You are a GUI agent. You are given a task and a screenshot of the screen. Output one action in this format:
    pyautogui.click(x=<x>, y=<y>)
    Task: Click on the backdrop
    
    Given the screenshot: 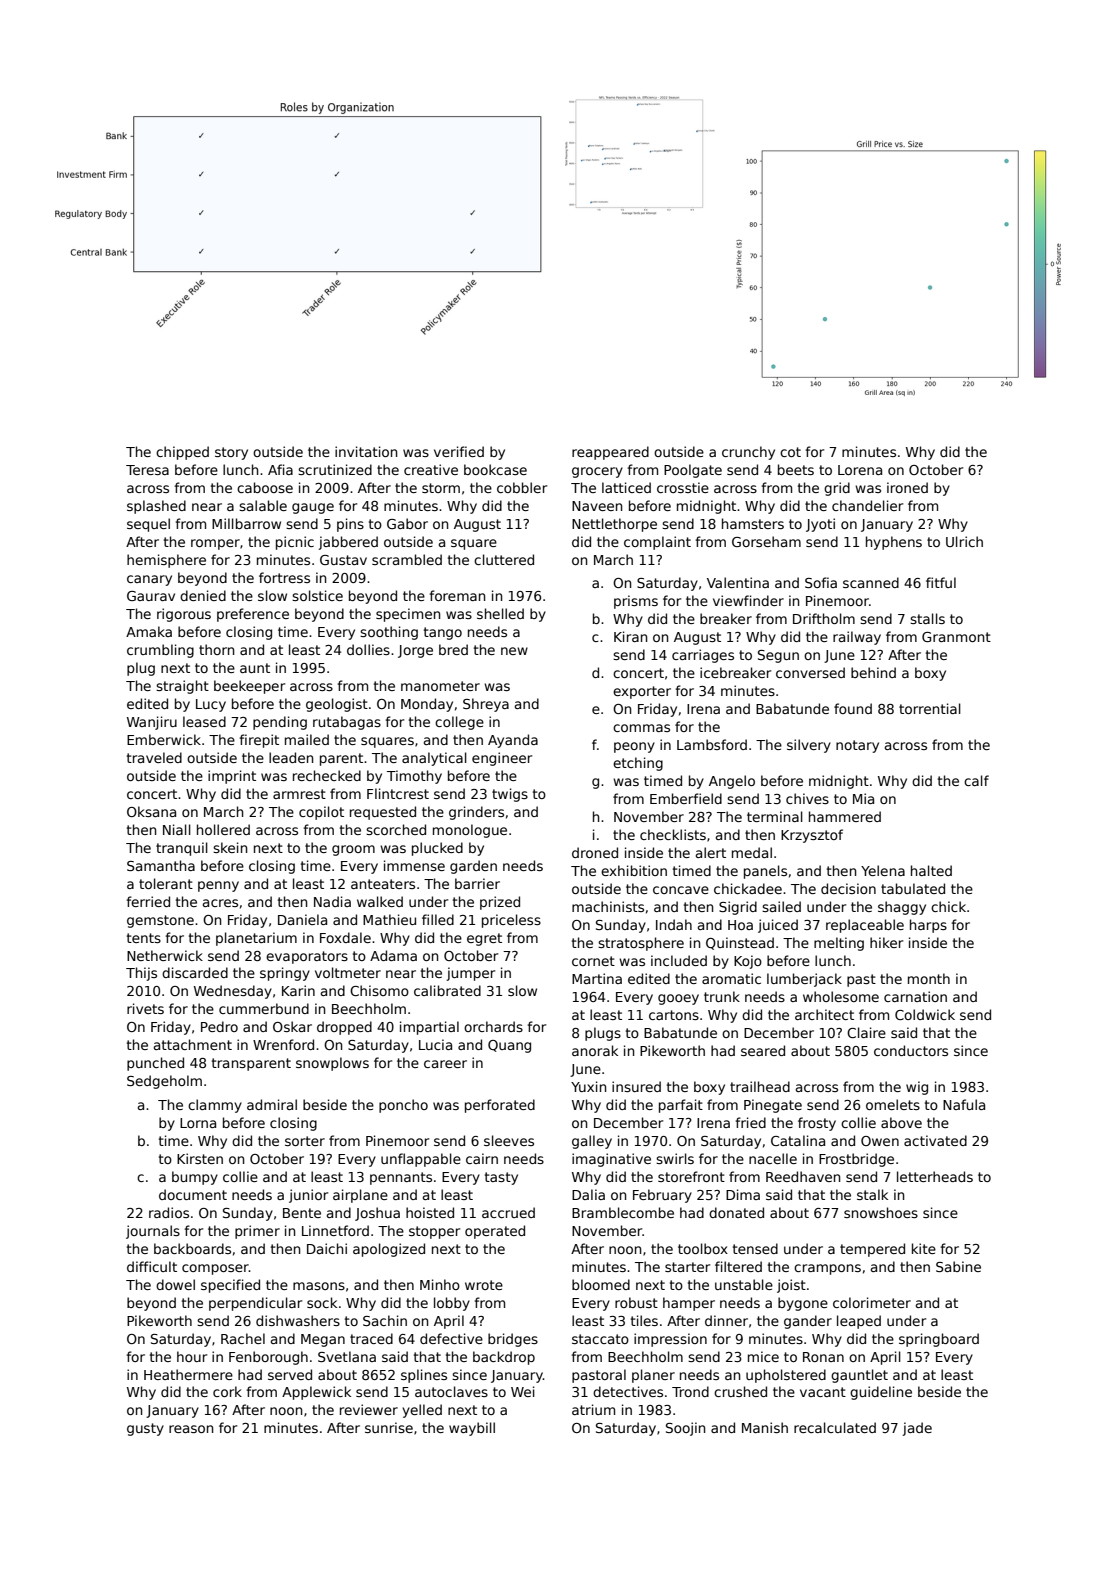 What is the action you would take?
    pyautogui.click(x=504, y=1358)
